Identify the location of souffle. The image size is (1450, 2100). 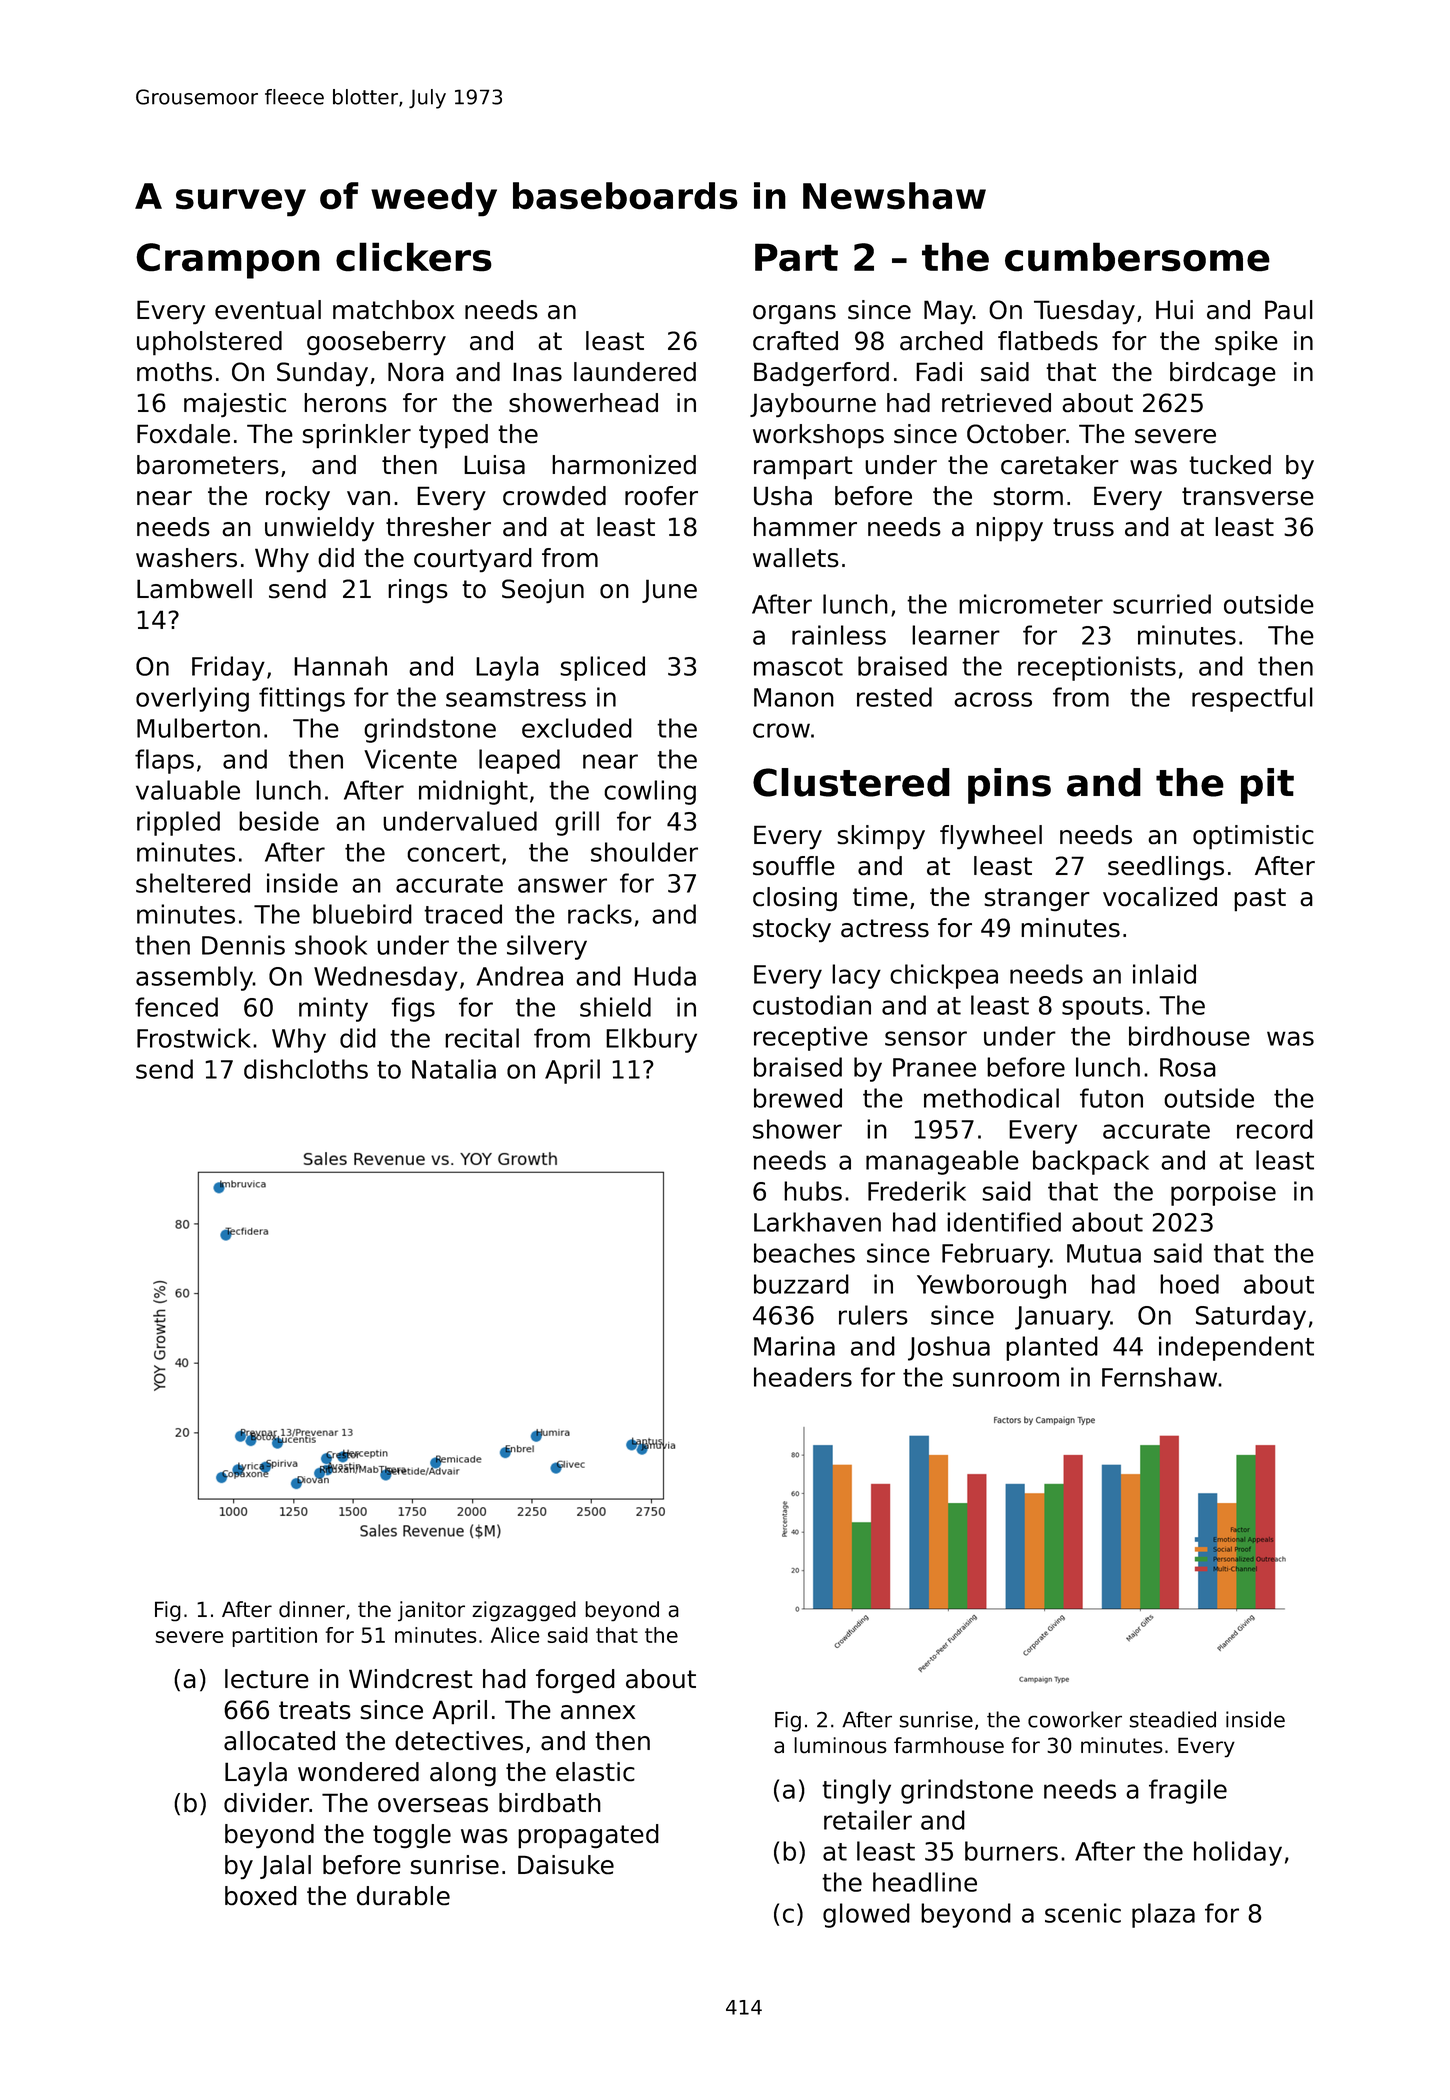
(794, 865).
